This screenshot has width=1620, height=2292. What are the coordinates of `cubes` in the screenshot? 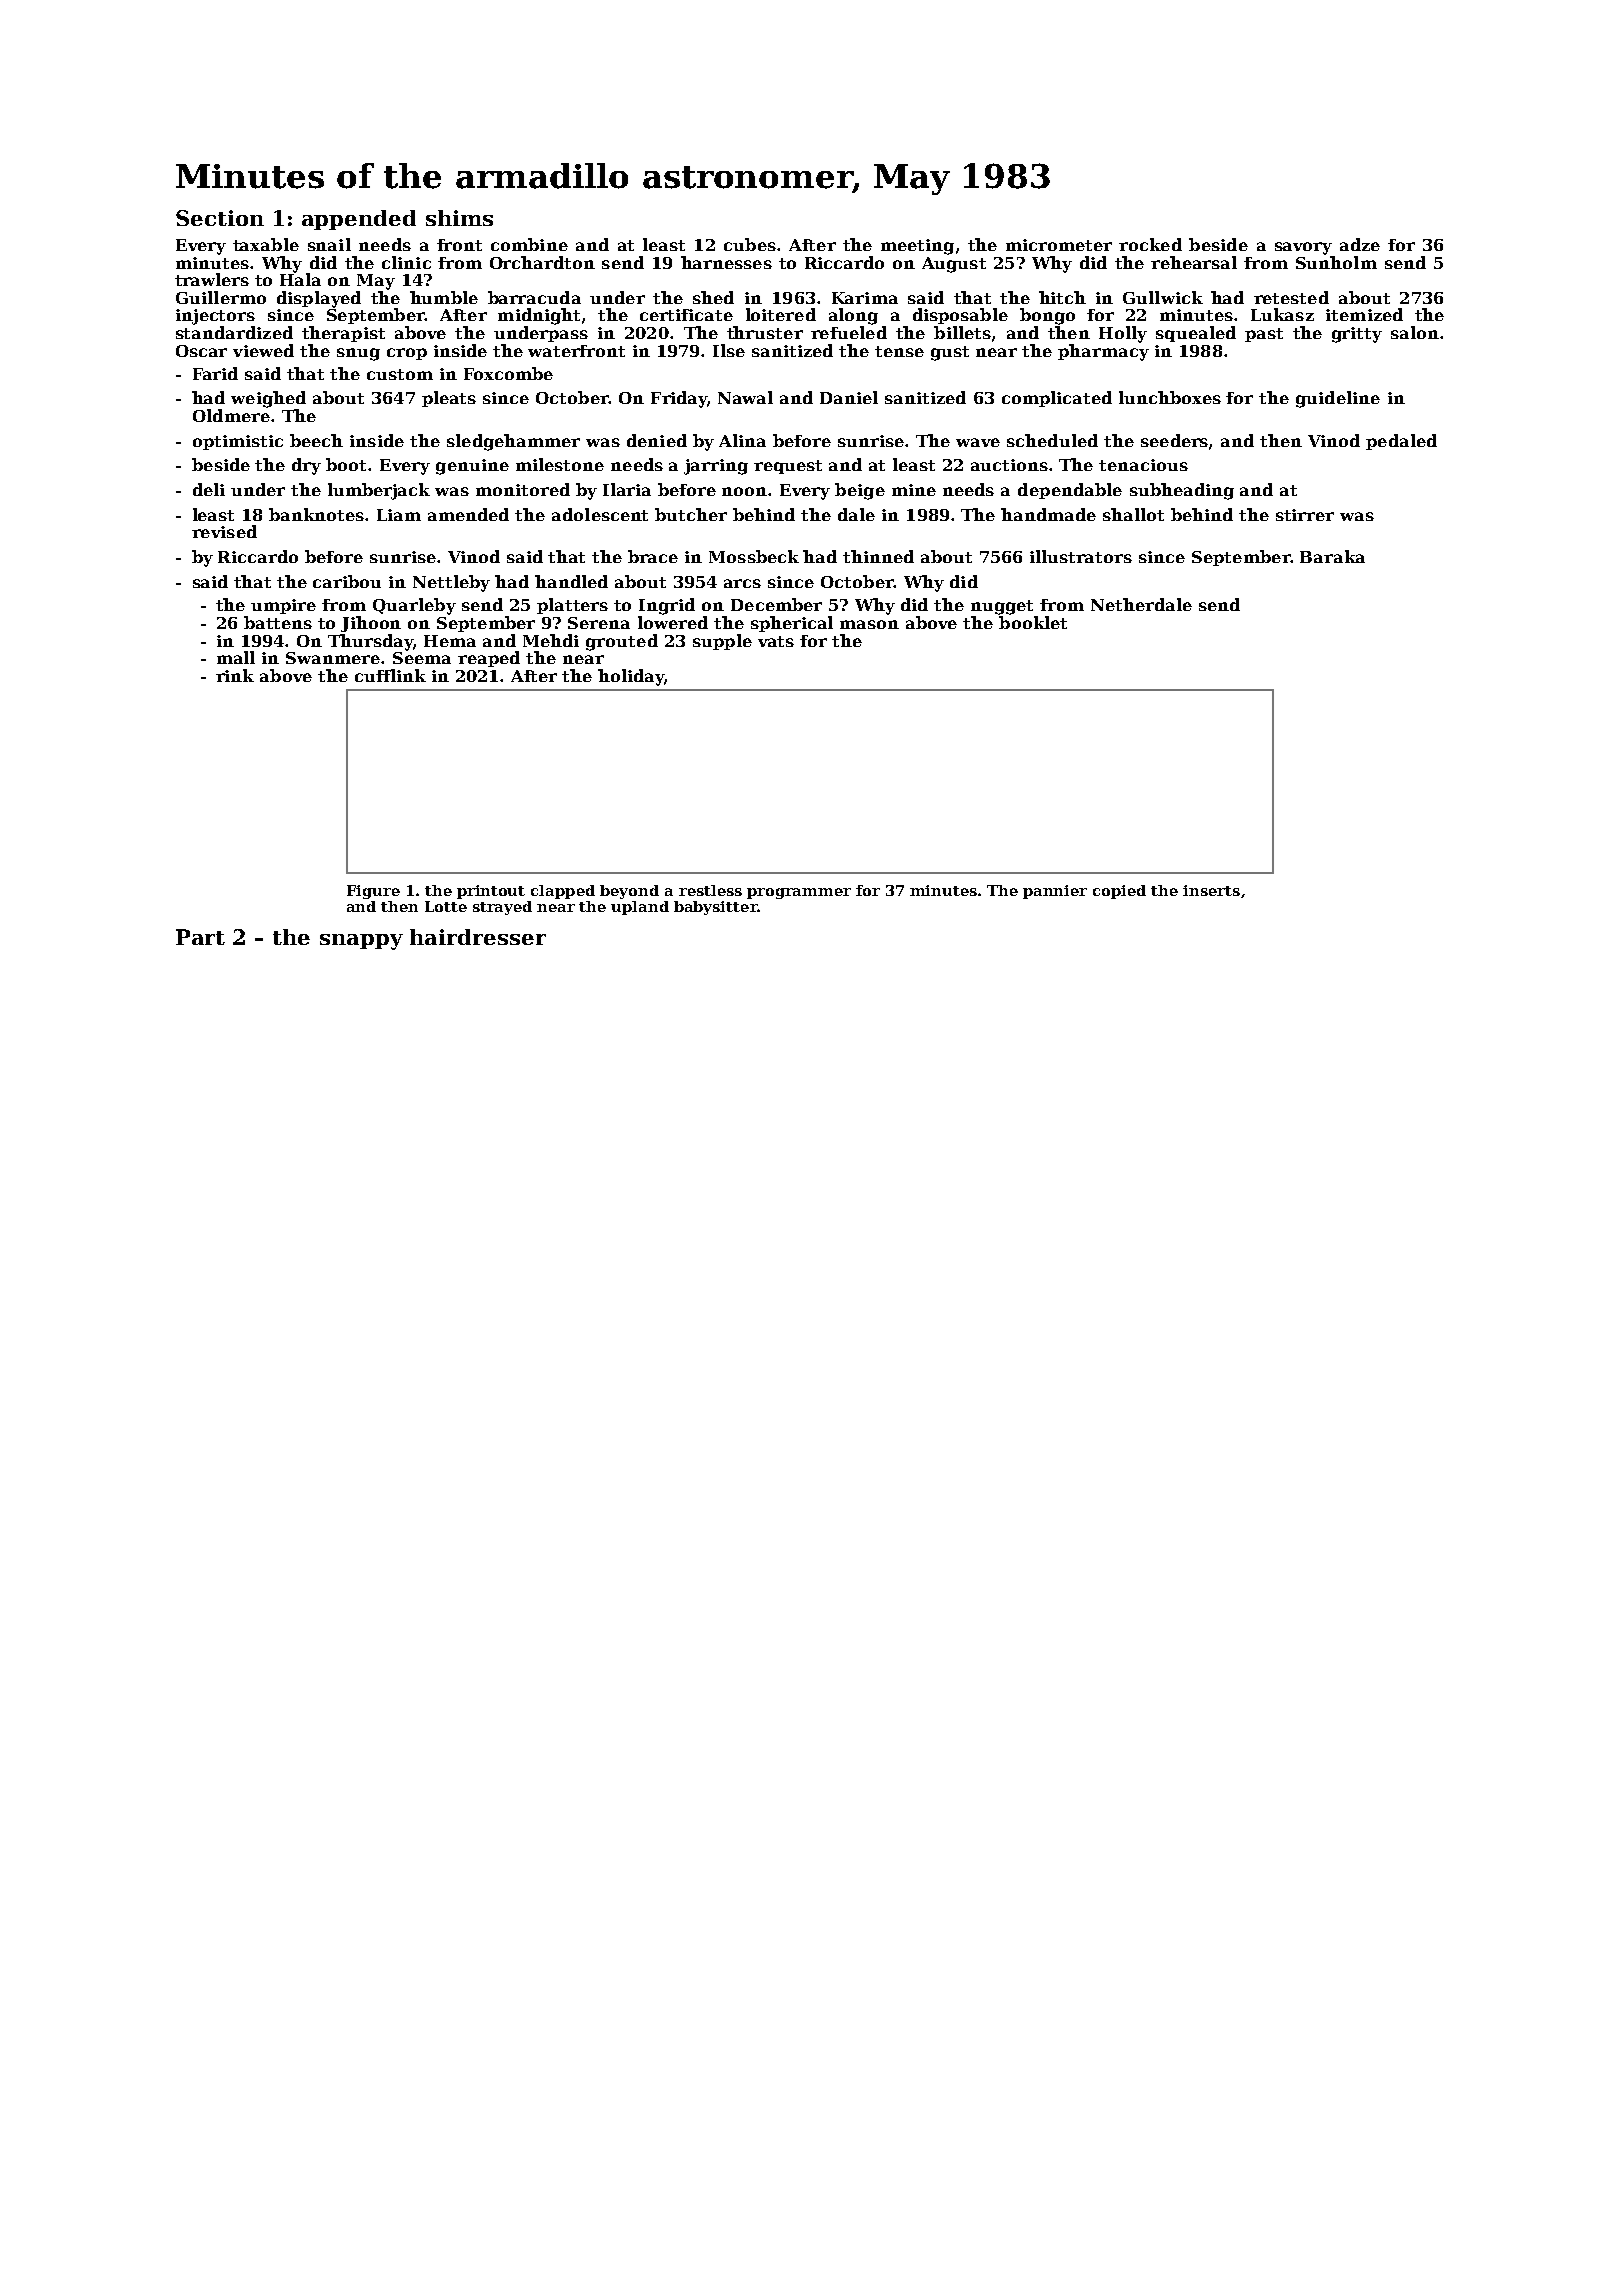 It's located at (750, 244).
